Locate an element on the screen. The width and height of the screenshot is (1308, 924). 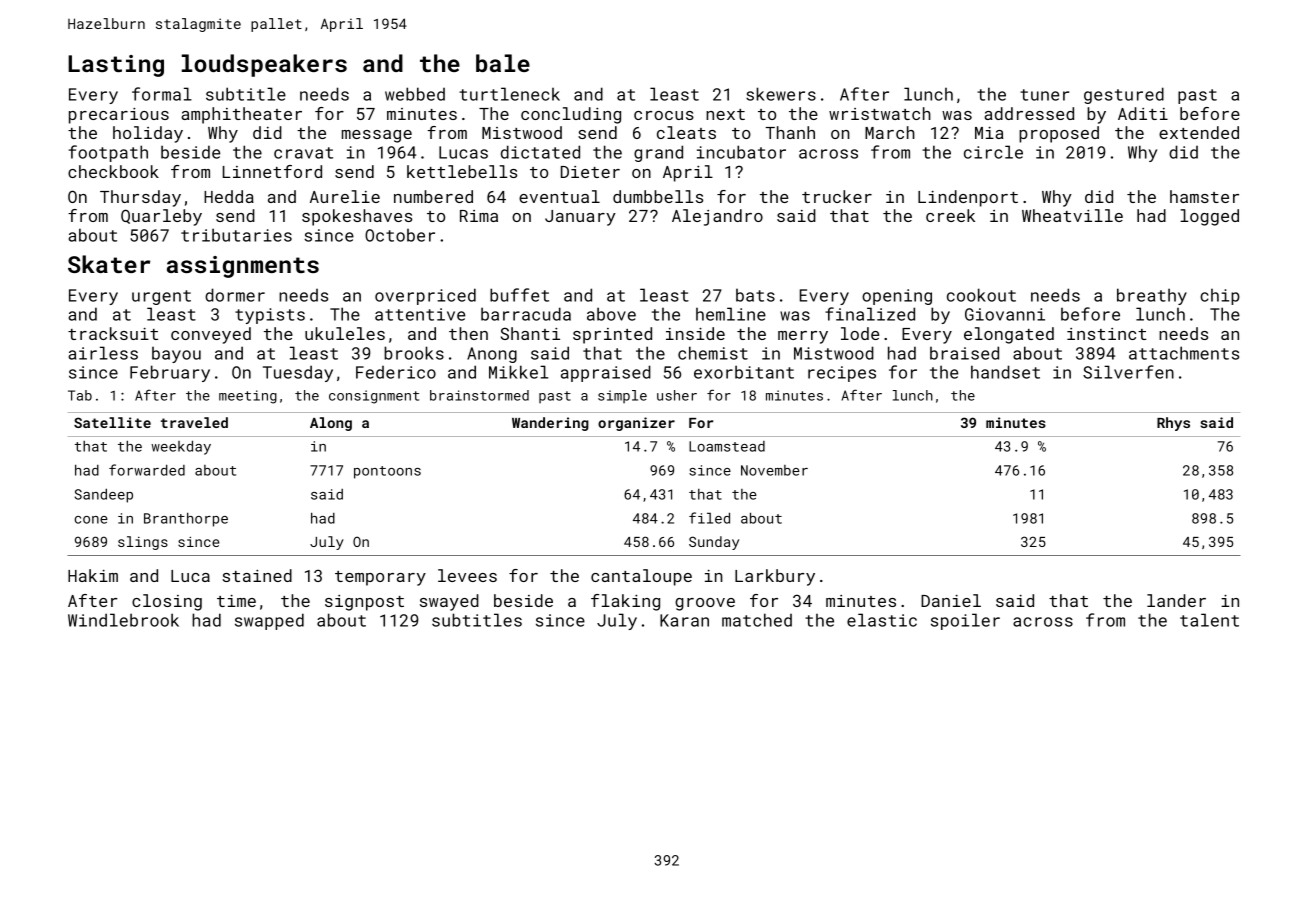
tuner is located at coordinates (1044, 95).
